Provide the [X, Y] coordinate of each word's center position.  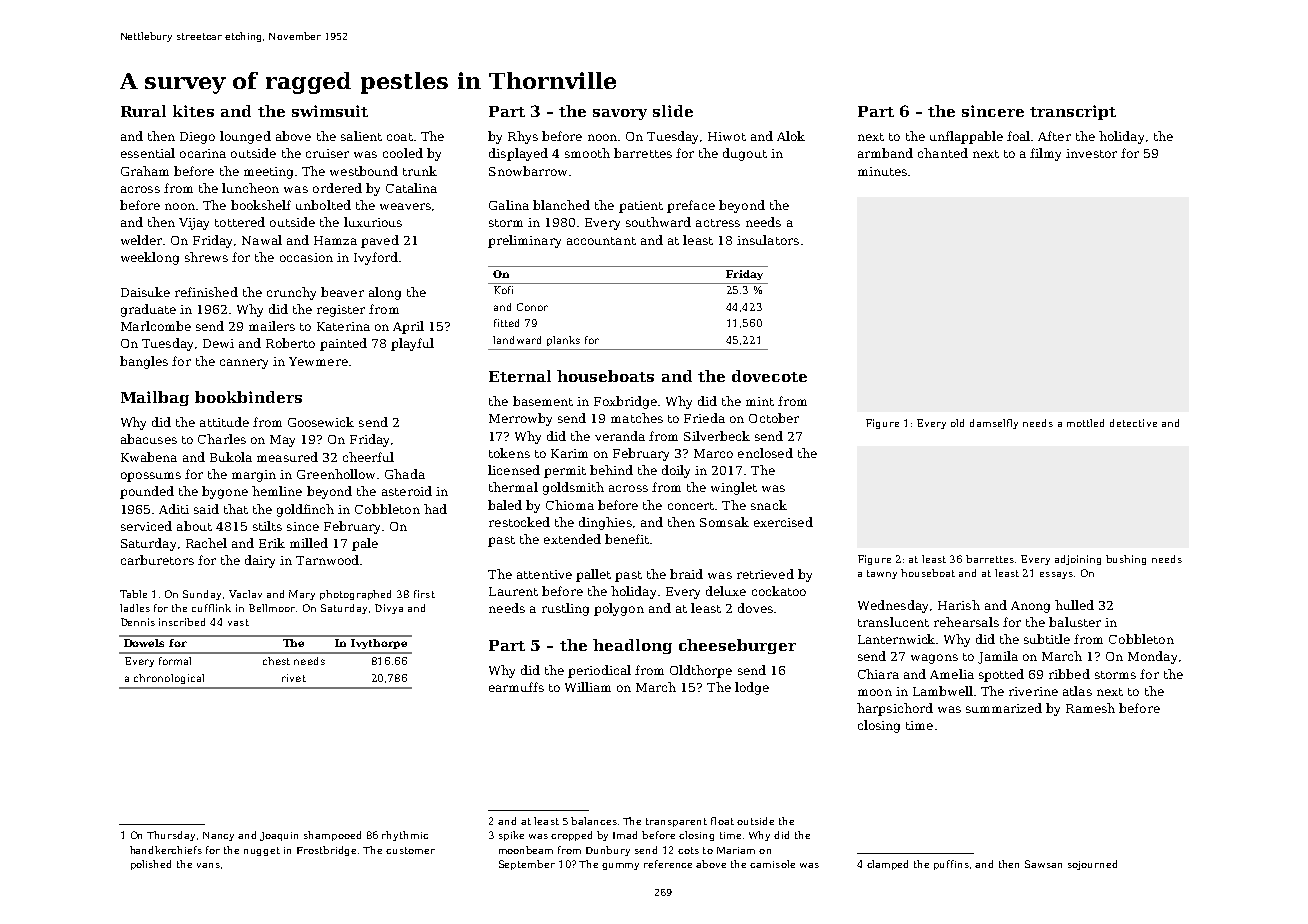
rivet [294, 678]
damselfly [994, 424]
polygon [619, 609]
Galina [509, 205]
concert [691, 506]
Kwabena [149, 457]
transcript [1073, 112]
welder [141, 240]
